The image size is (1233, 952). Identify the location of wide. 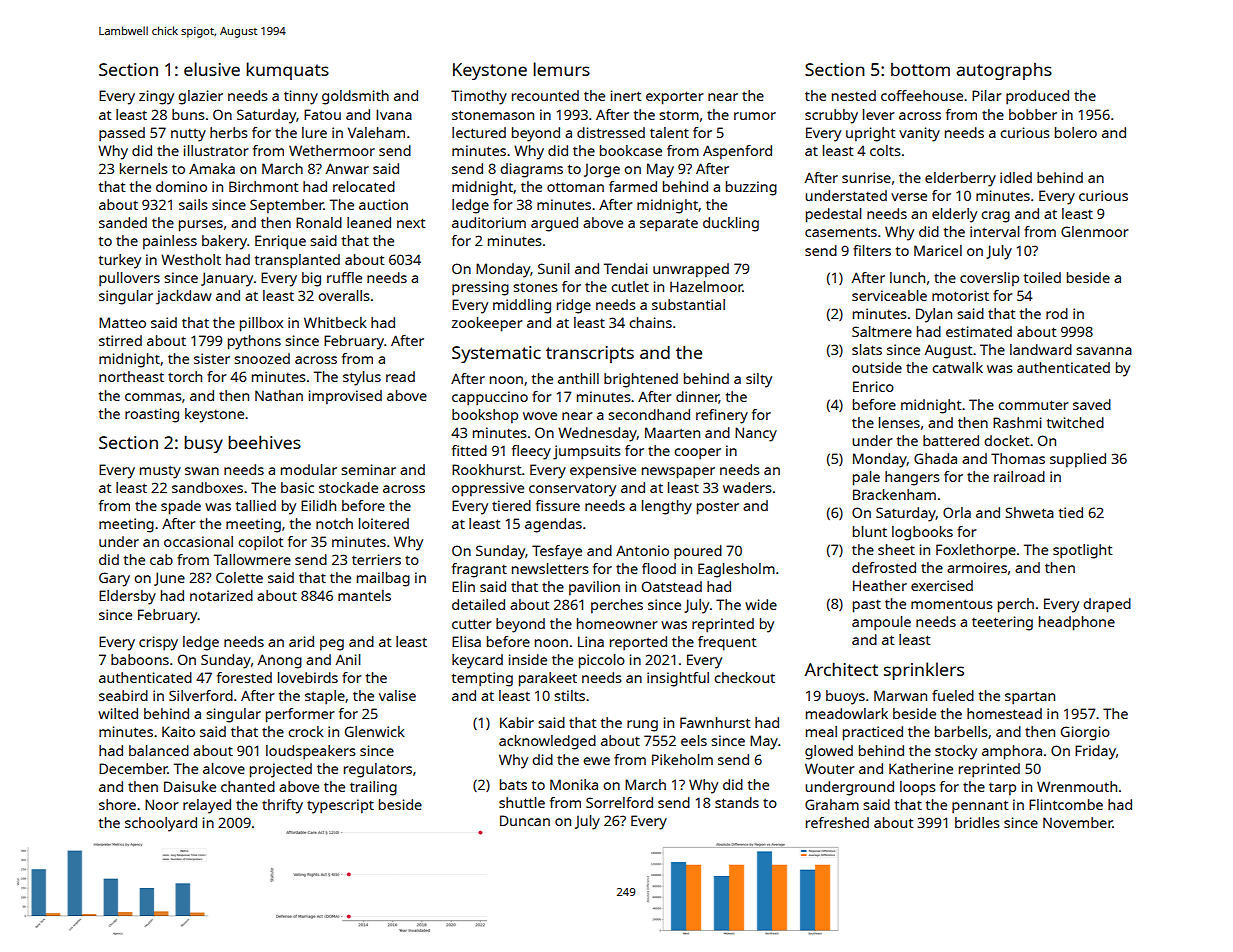
(761, 604).
